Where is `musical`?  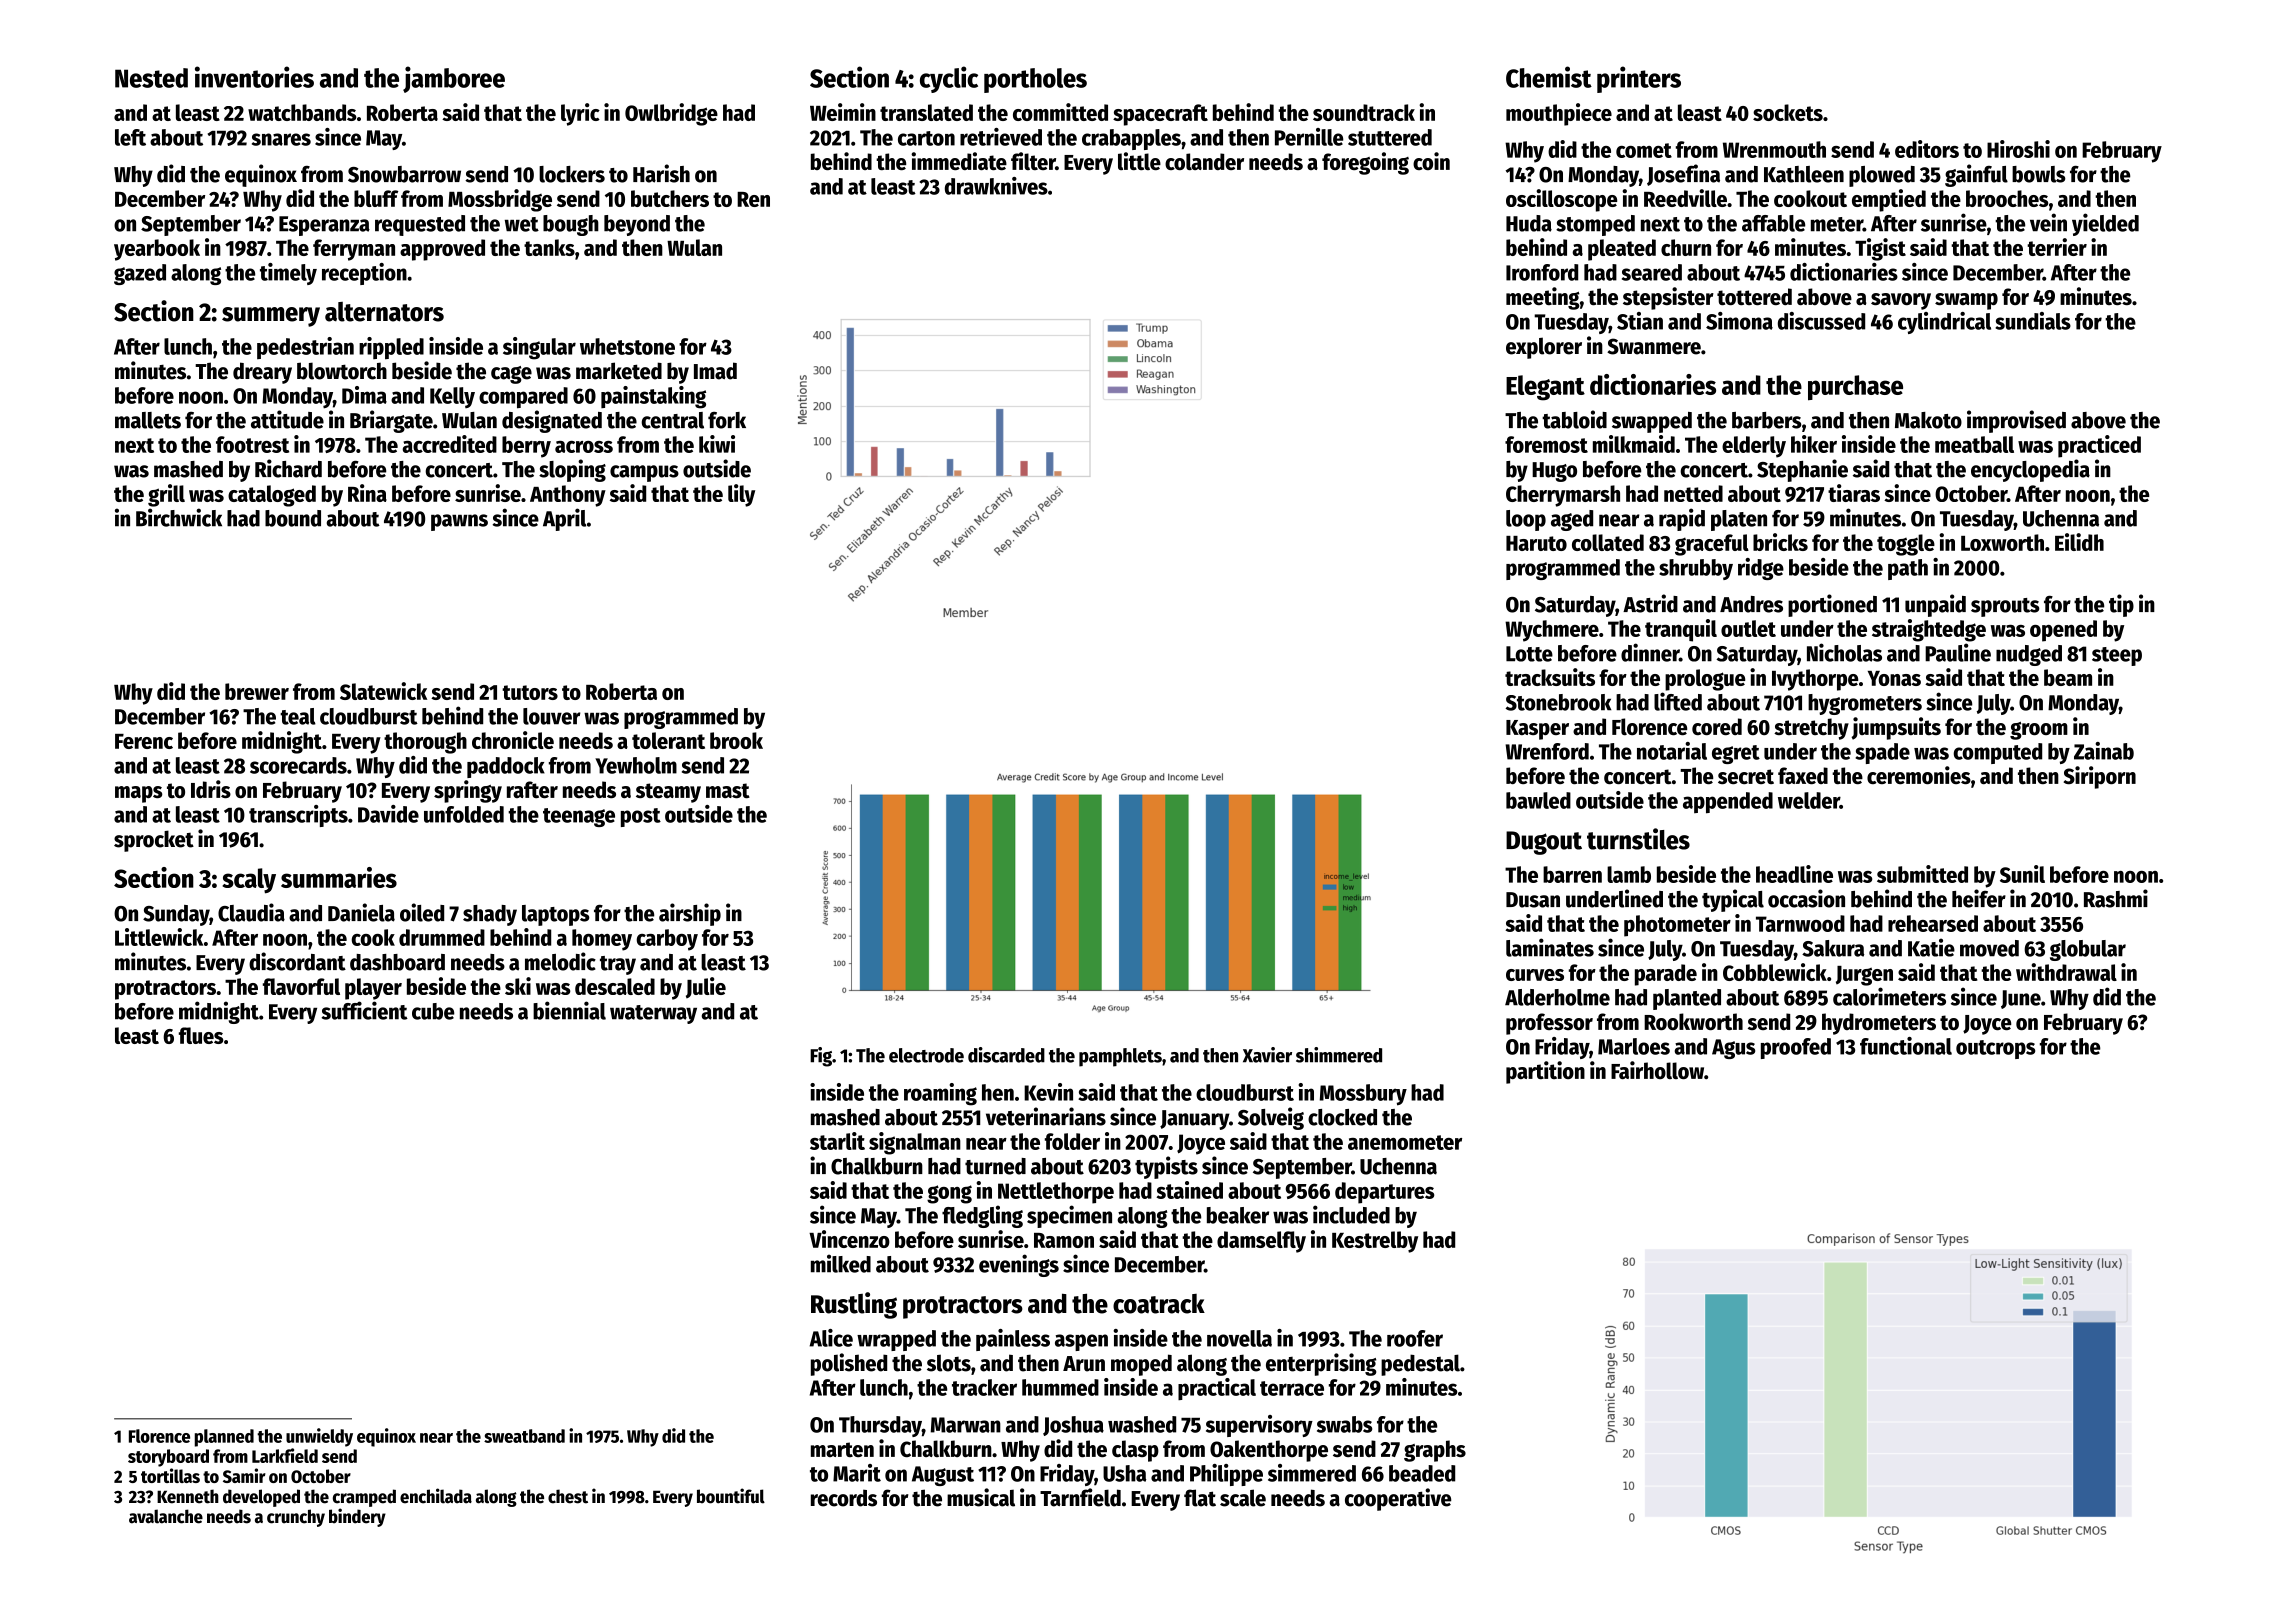
musical is located at coordinates (981, 1497).
